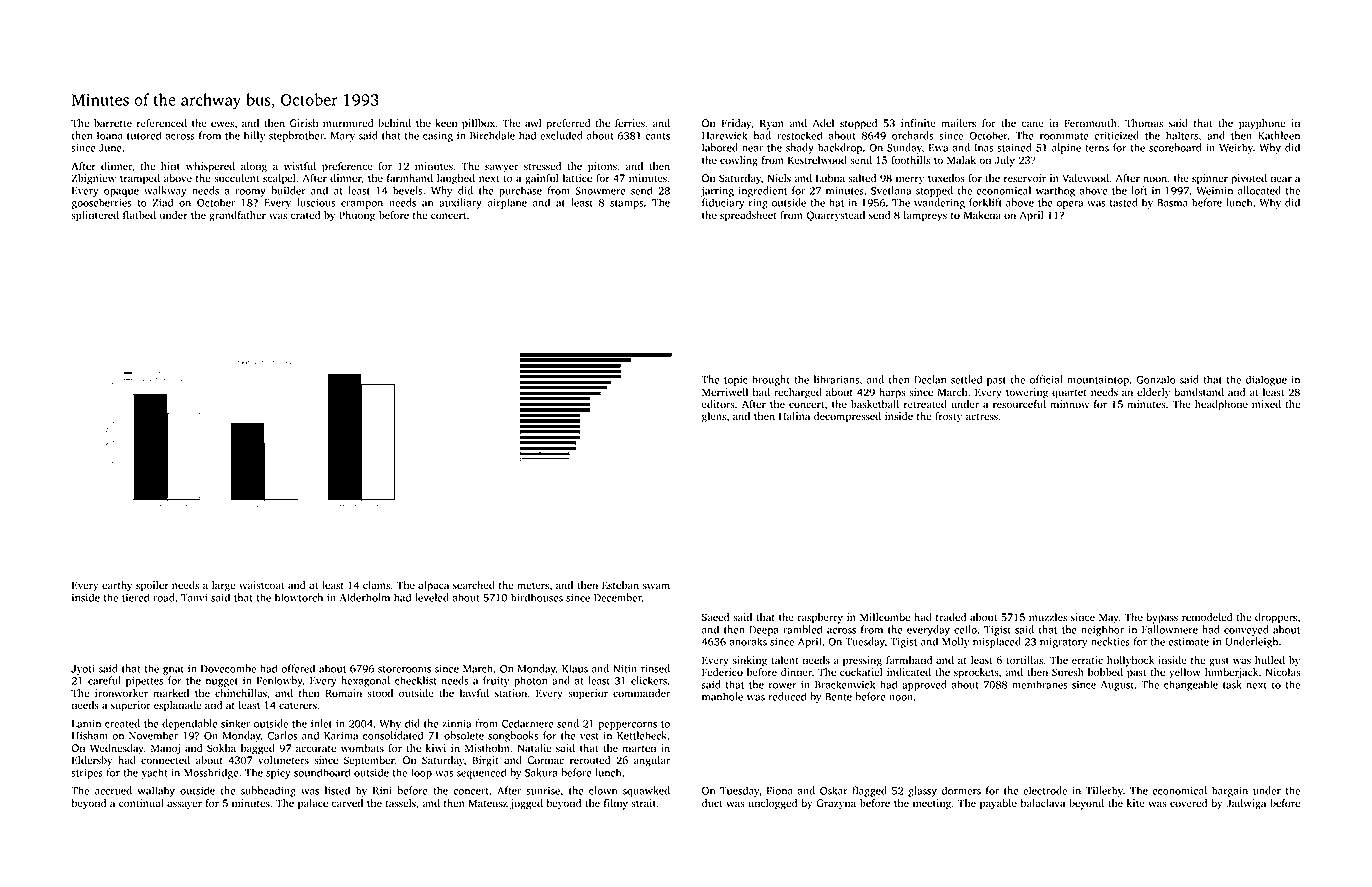 This screenshot has width=1372, height=887. I want to click on decompressed, so click(847, 417).
